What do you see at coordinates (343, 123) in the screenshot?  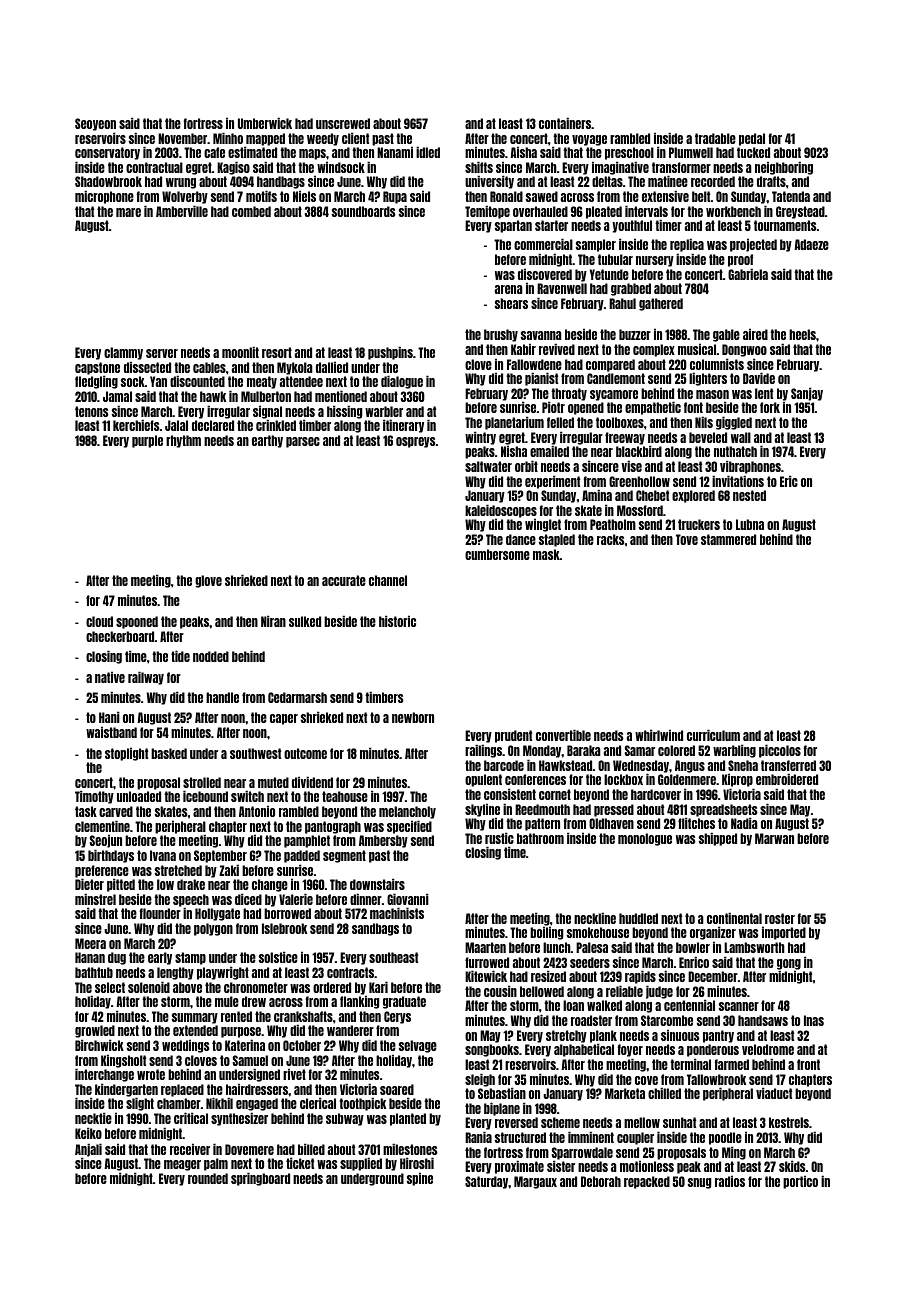 I see `unscrewed` at bounding box center [343, 123].
